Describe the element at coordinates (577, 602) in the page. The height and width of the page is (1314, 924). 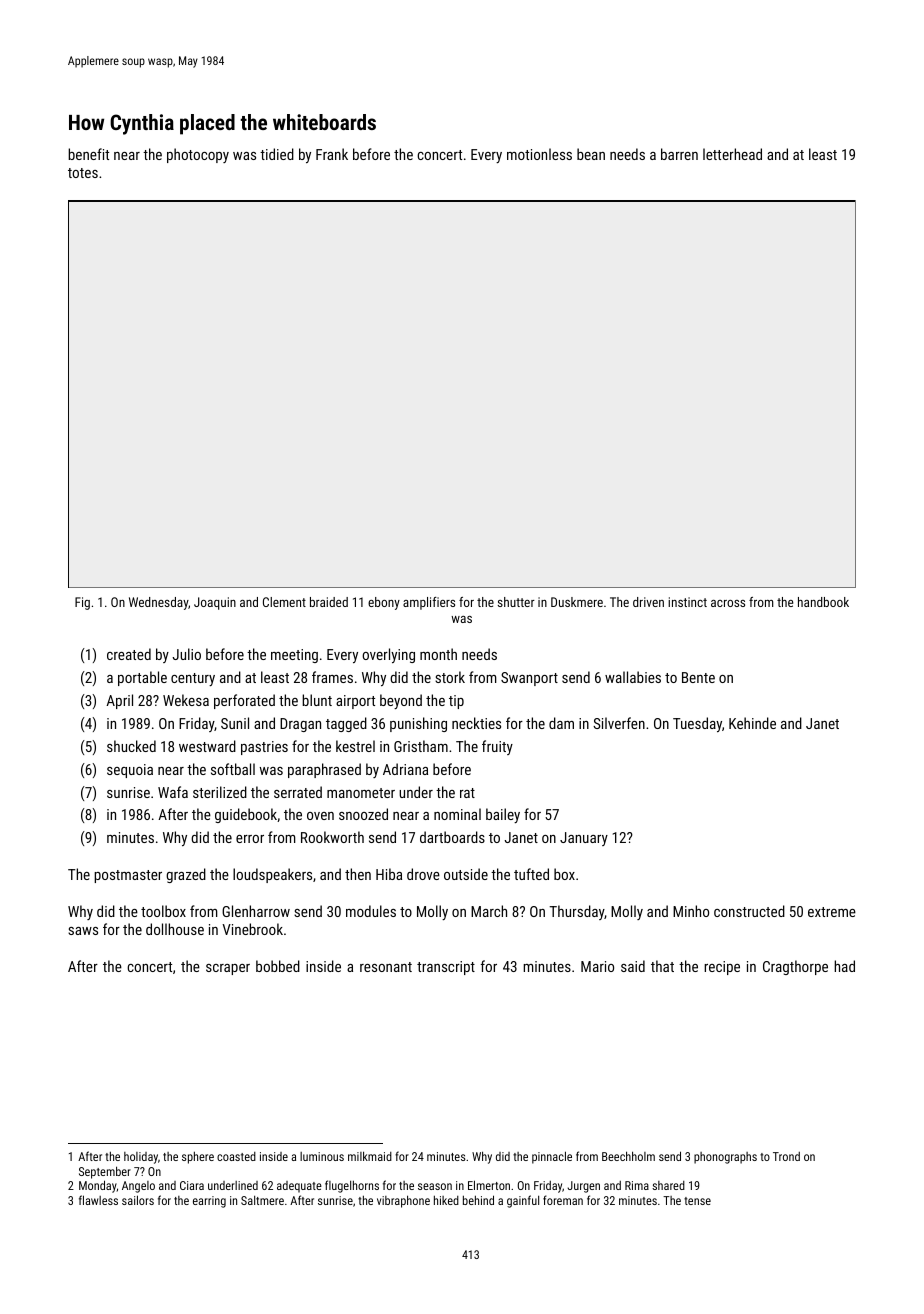
I see `Duskmere` at that location.
